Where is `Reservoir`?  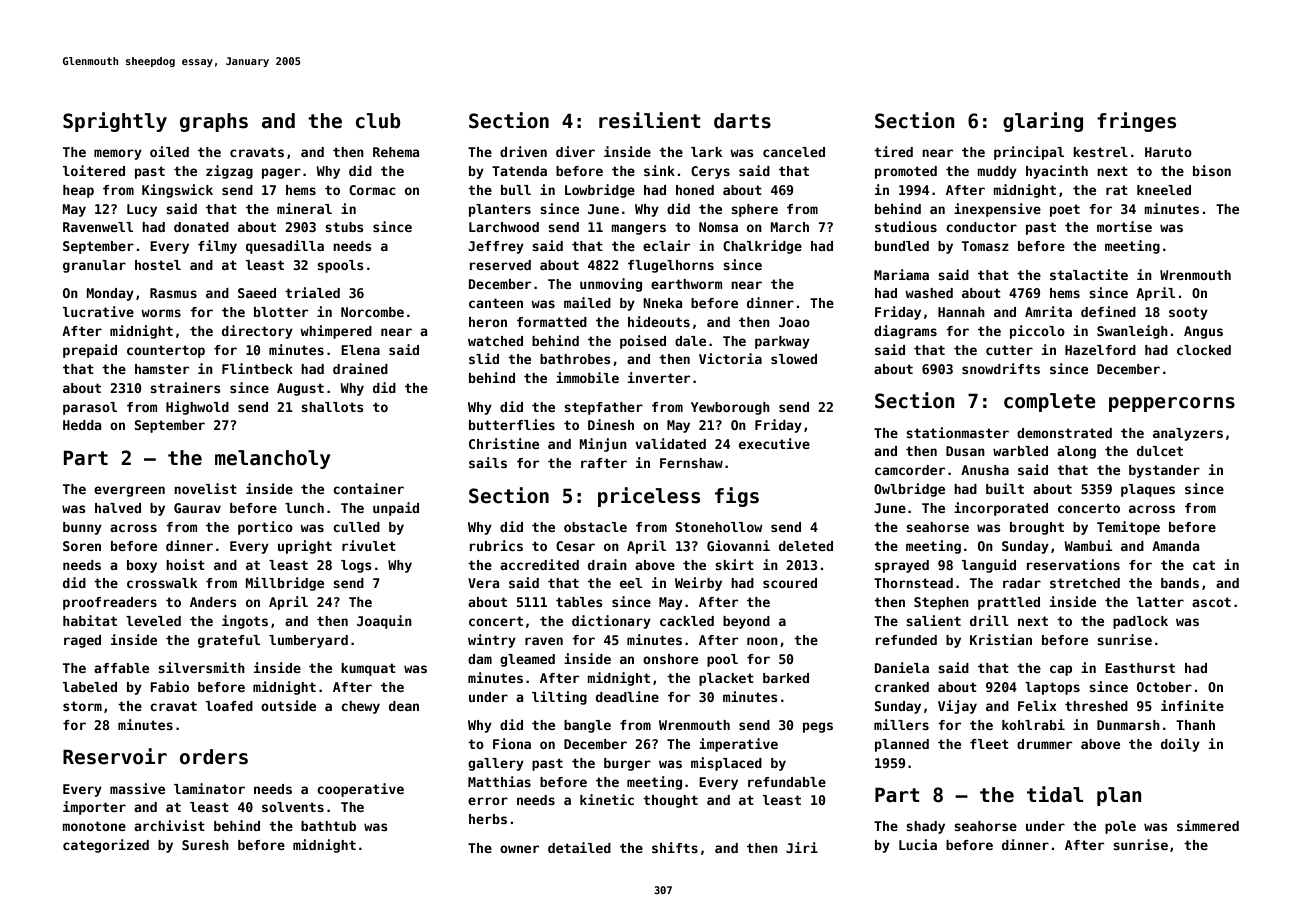
Reservoir is located at coordinates (115, 756).
